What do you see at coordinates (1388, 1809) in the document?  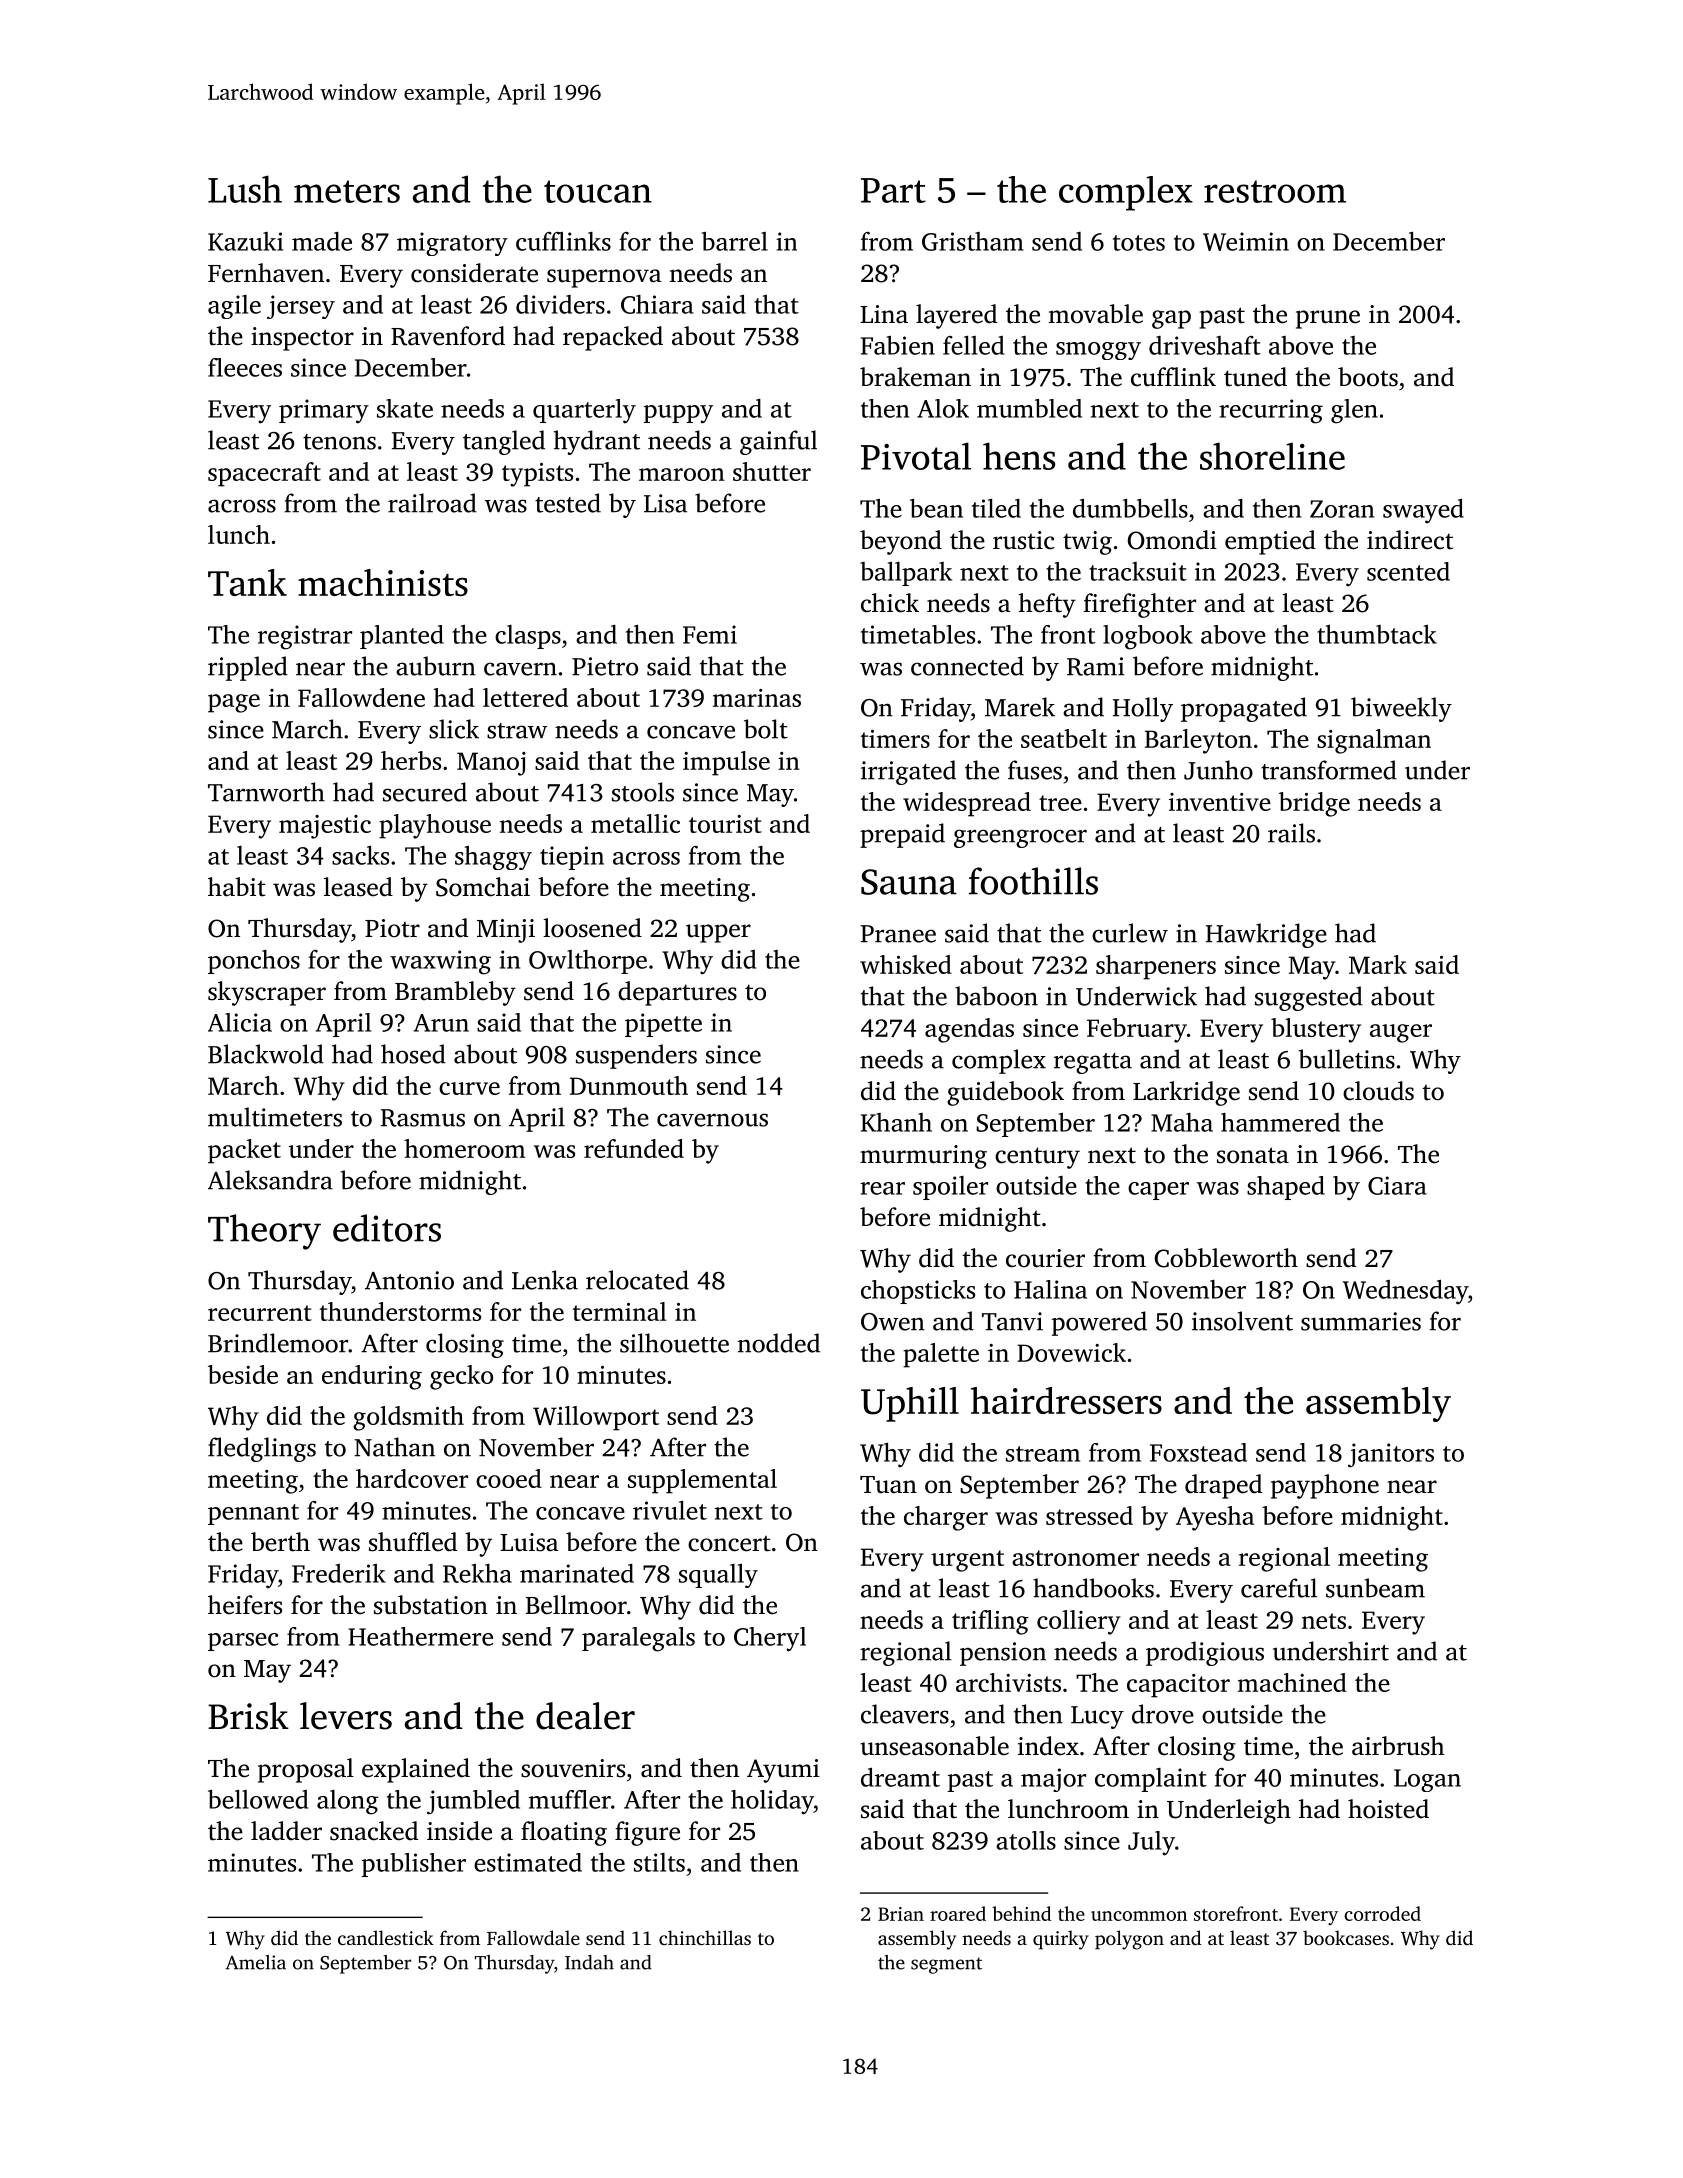 I see `hoisted` at bounding box center [1388, 1809].
